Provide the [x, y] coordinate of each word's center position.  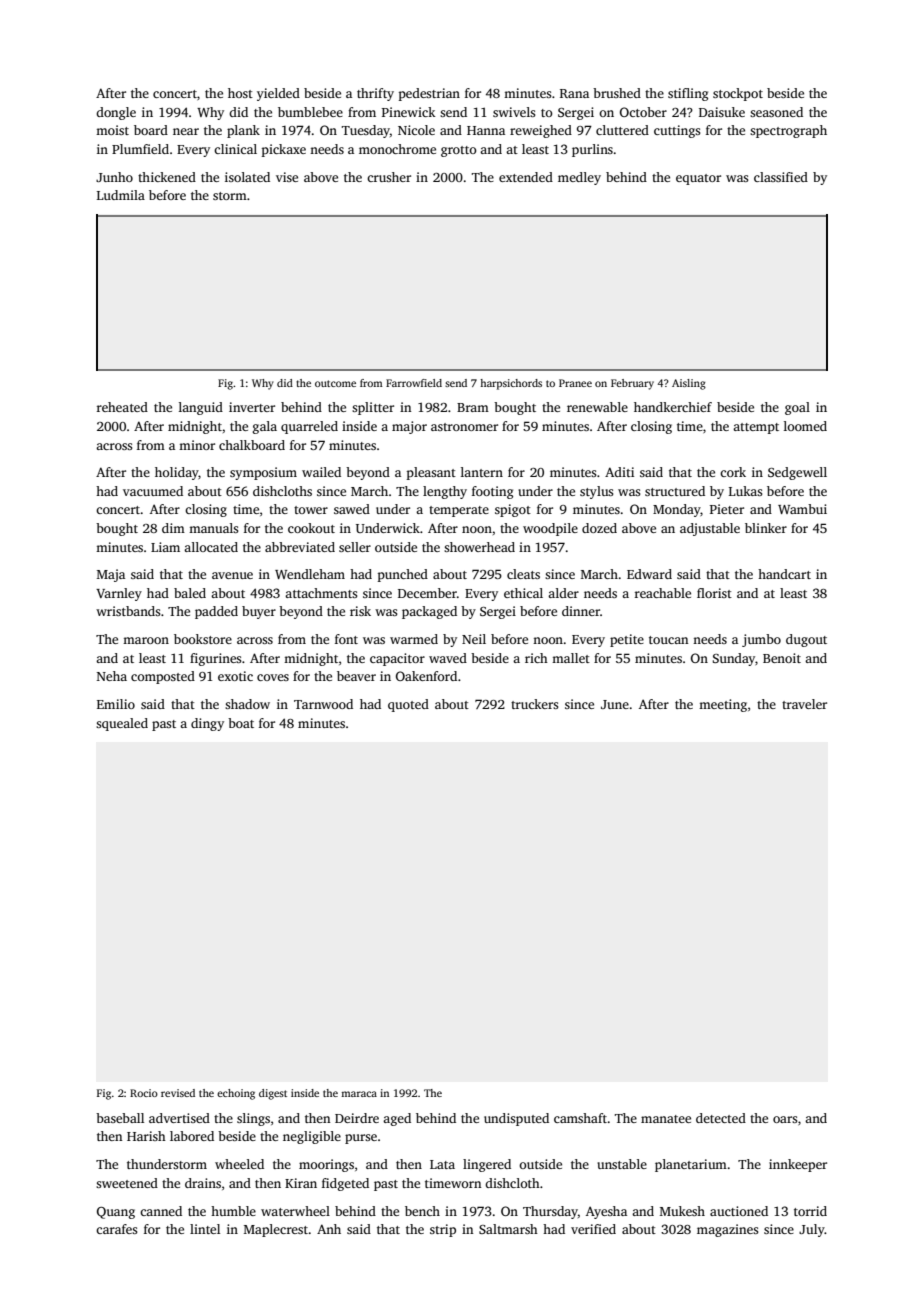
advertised [179, 1118]
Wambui [802, 509]
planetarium [691, 1165]
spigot [513, 510]
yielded [278, 94]
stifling [688, 94]
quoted [408, 705]
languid [201, 408]
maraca [359, 1094]
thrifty [375, 94]
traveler [804, 704]
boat [241, 723]
